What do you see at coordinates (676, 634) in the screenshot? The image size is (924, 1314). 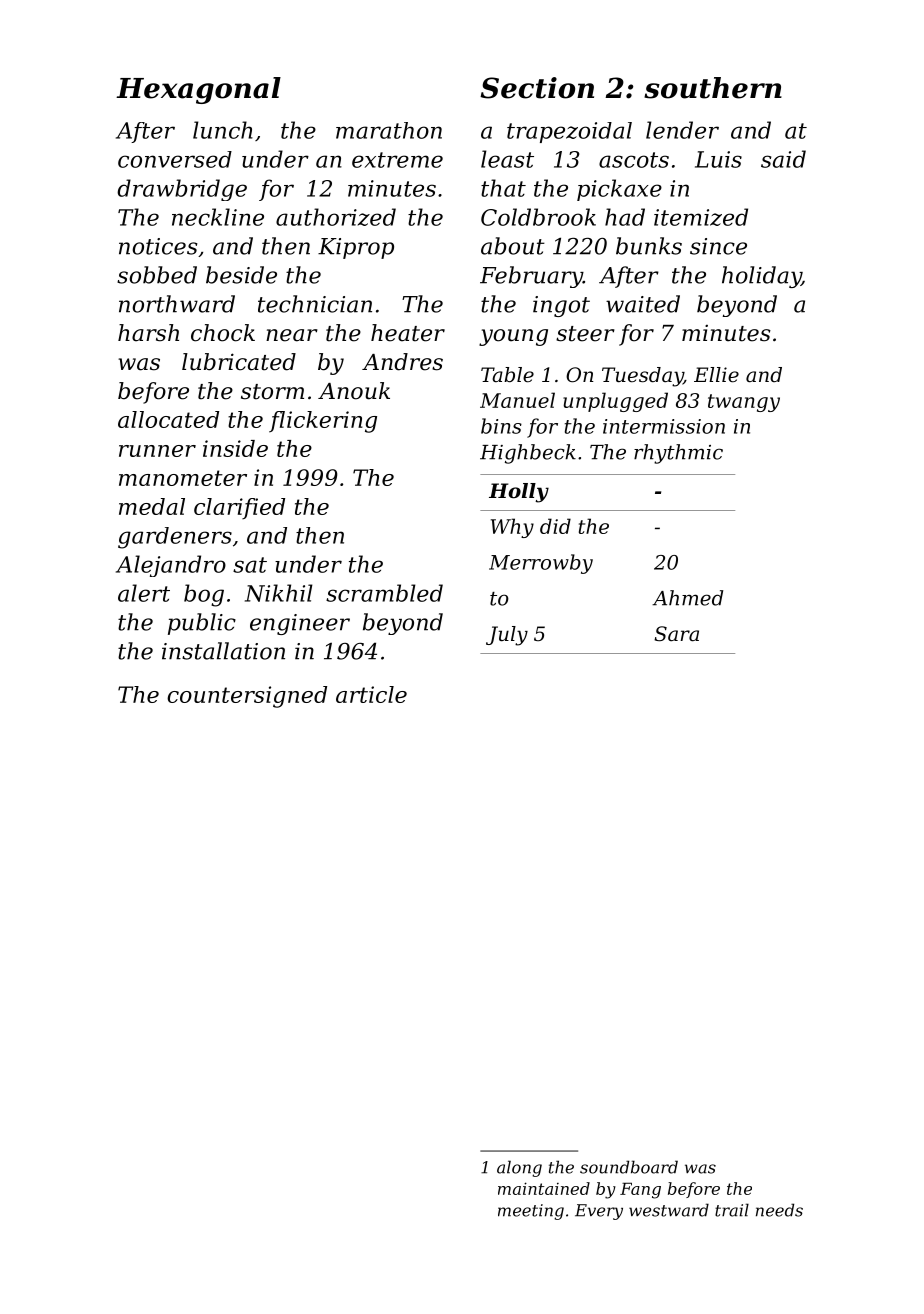 I see `Sara` at bounding box center [676, 634].
